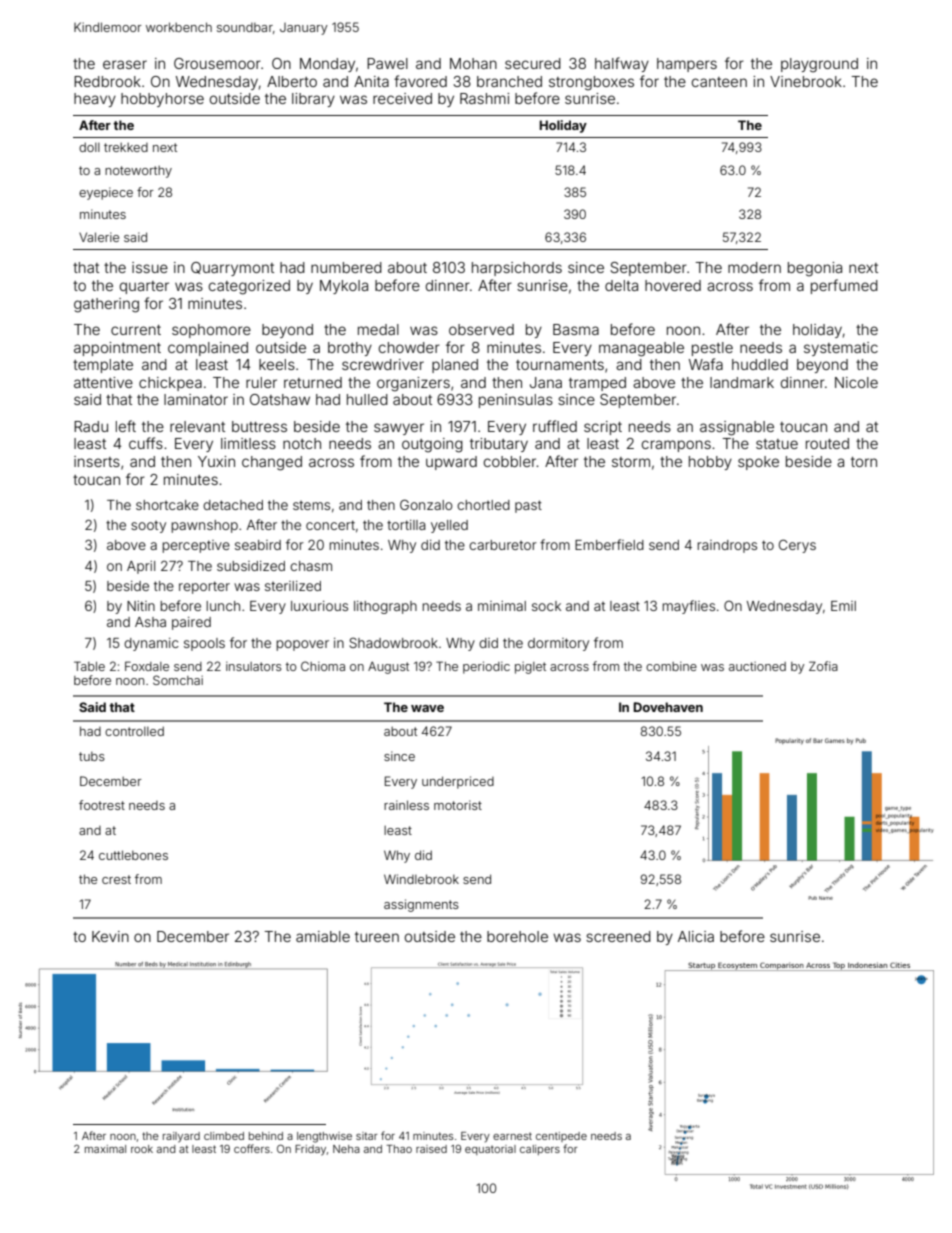  What do you see at coordinates (387, 63) in the image?
I see `Pawel` at bounding box center [387, 63].
